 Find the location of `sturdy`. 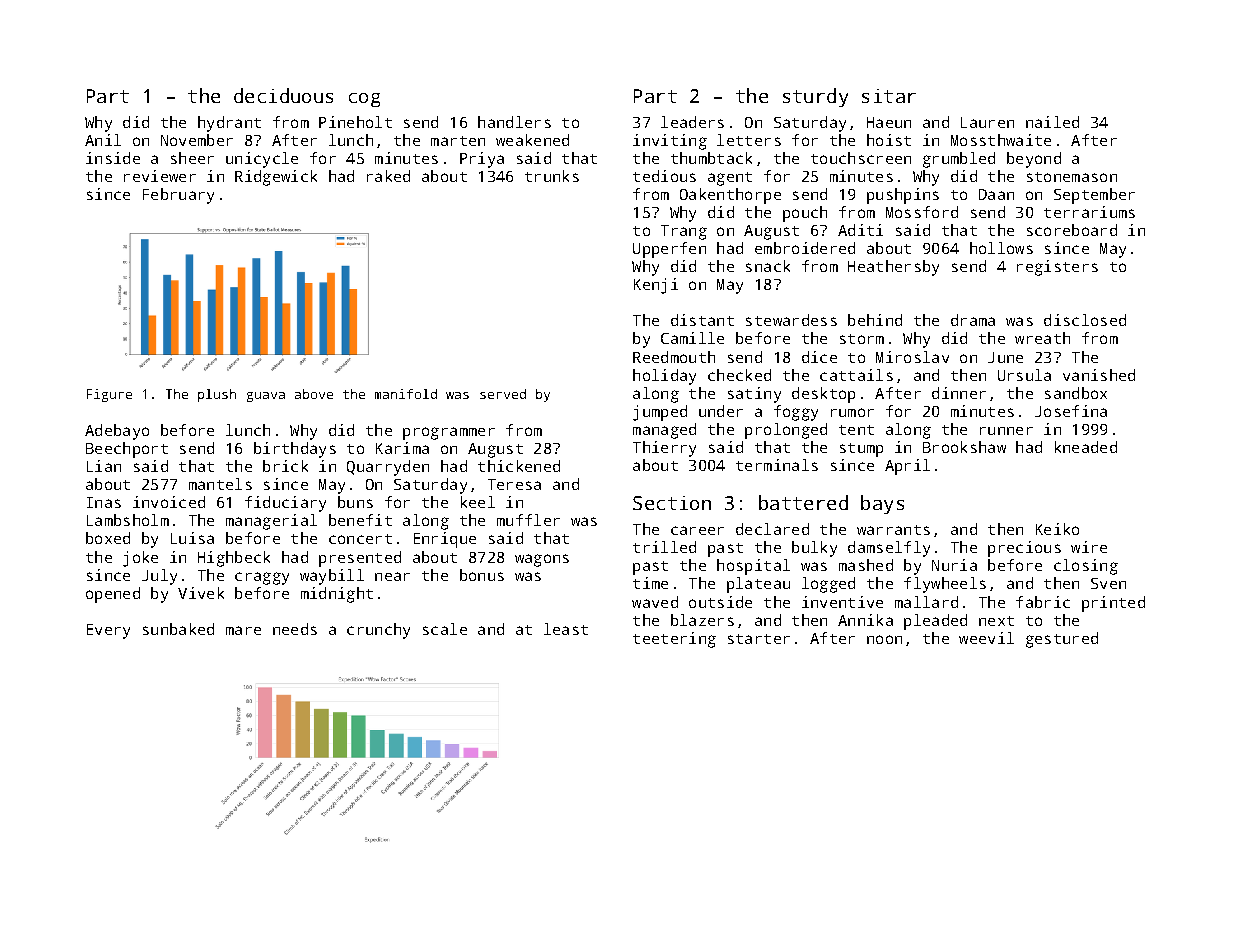

sturdy is located at coordinates (815, 97).
